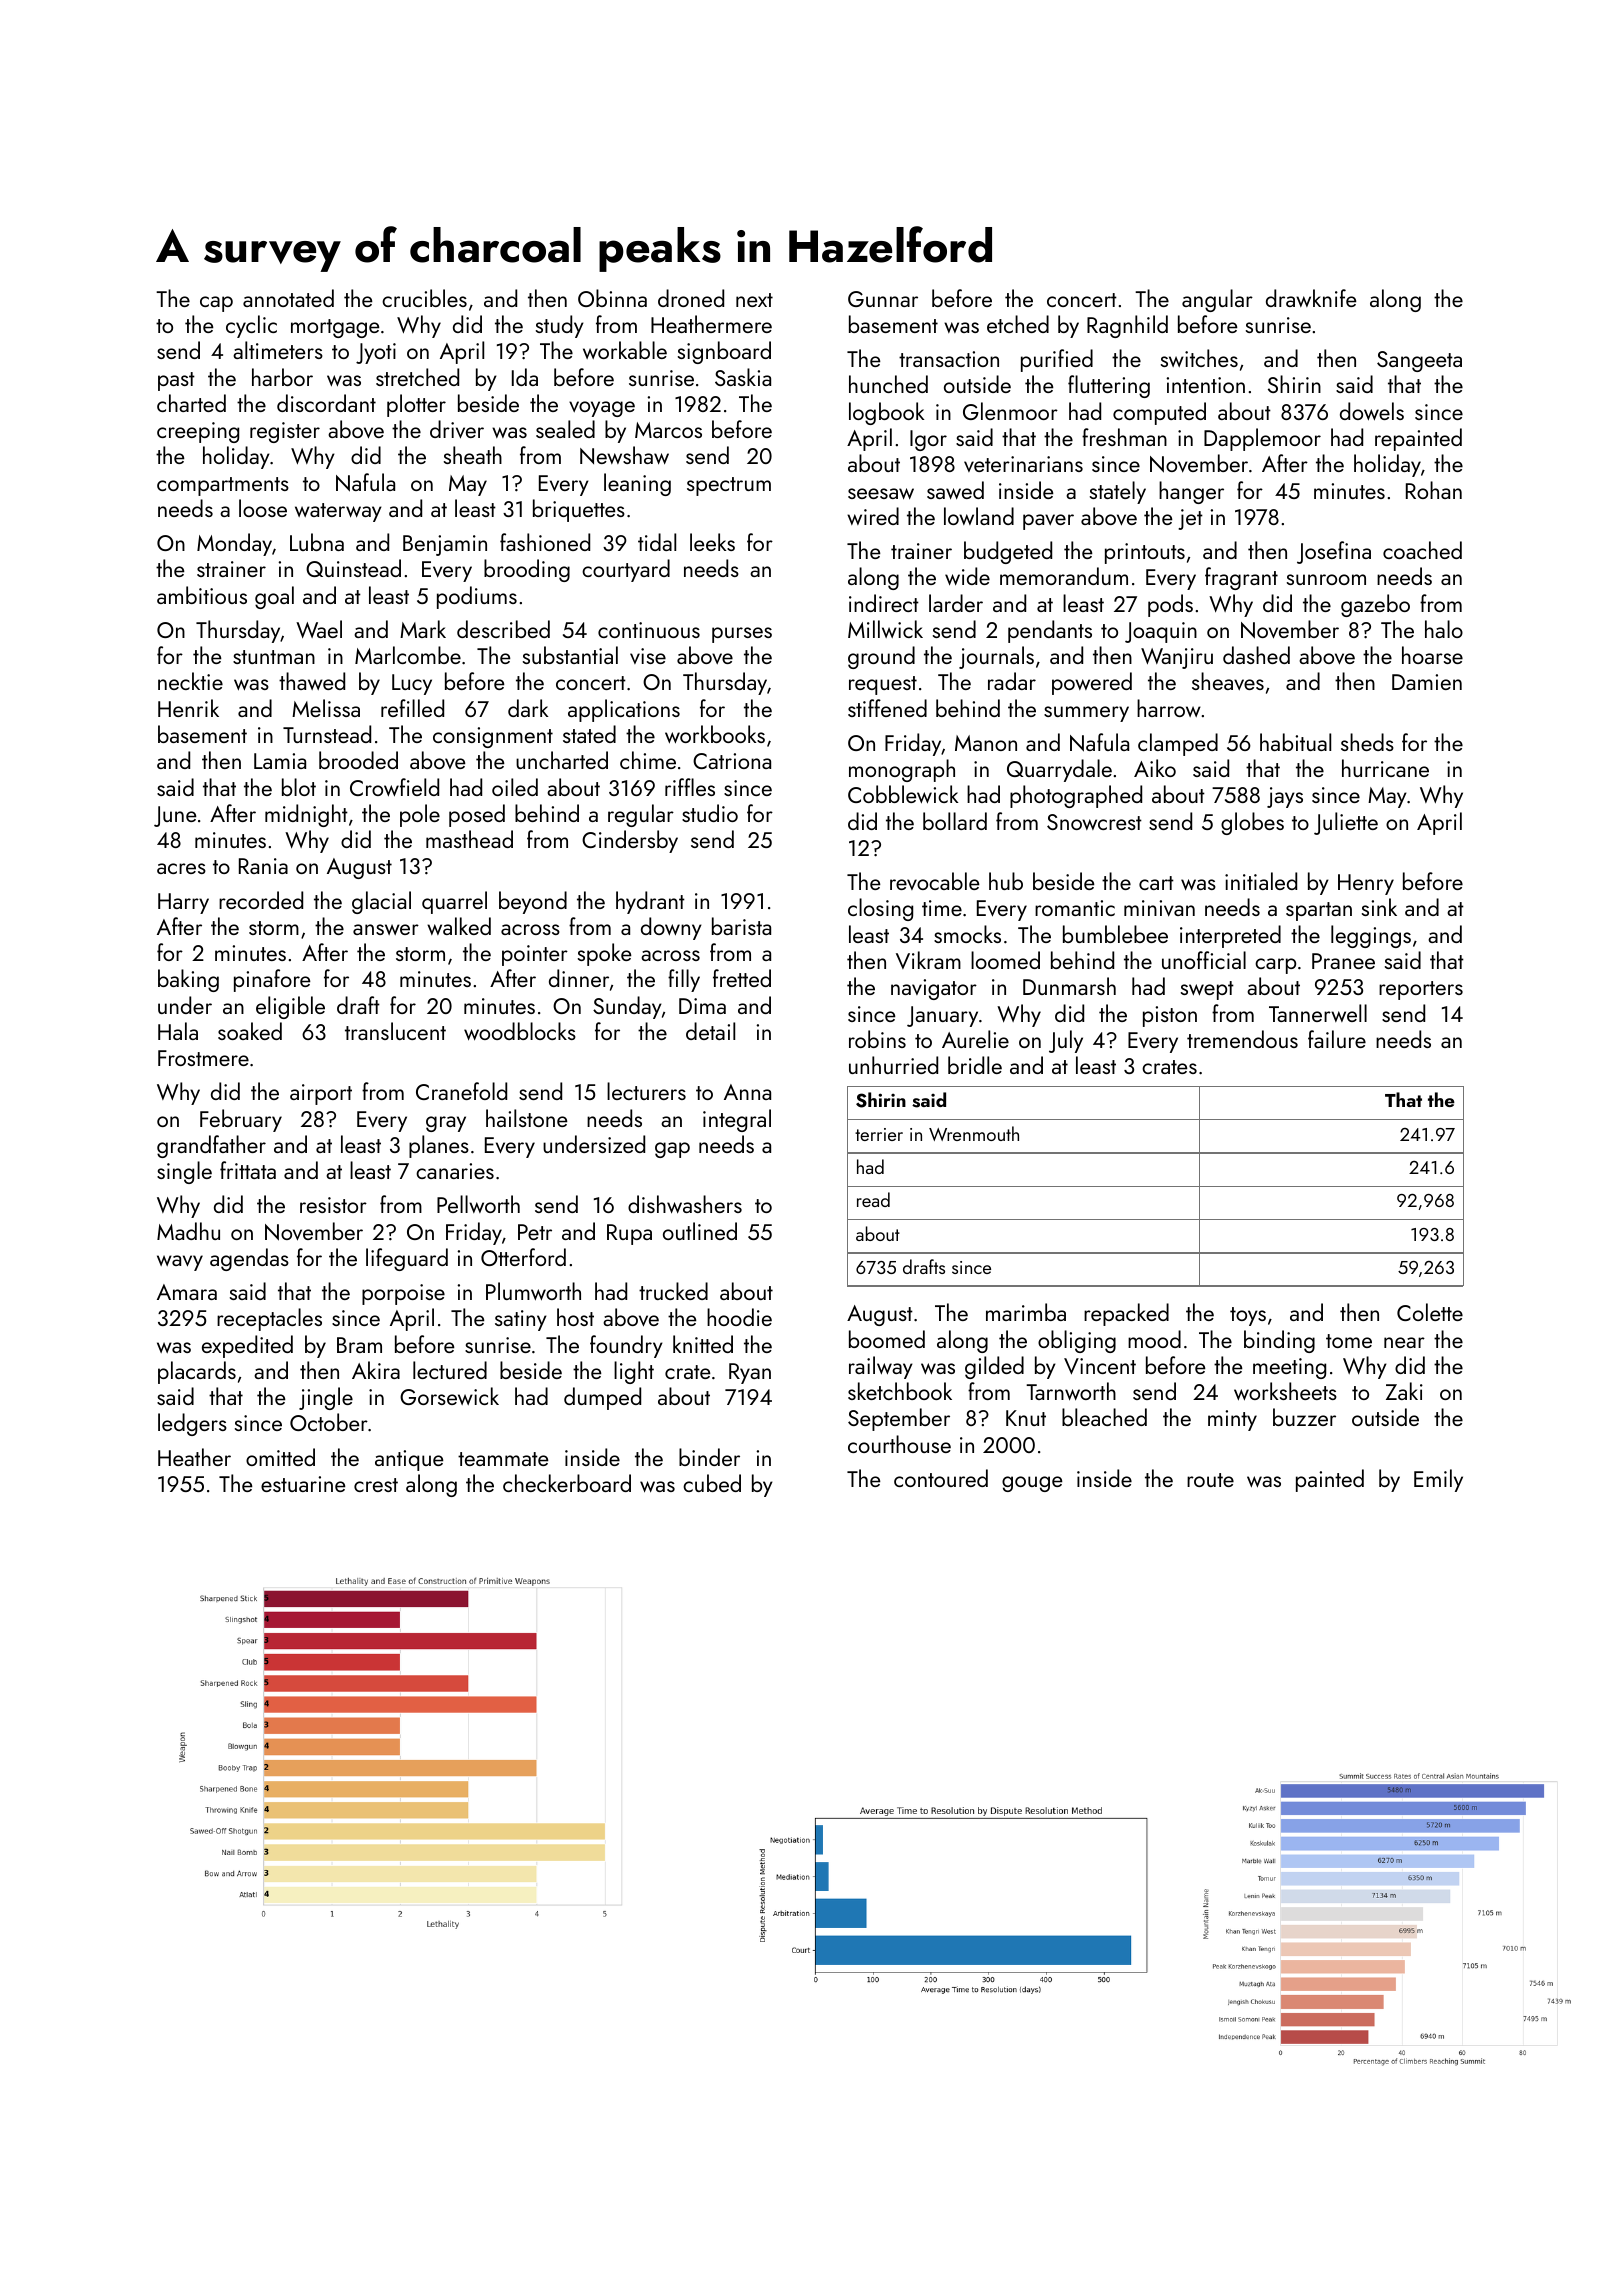 The image size is (1620, 2292). I want to click on purses, so click(742, 635).
